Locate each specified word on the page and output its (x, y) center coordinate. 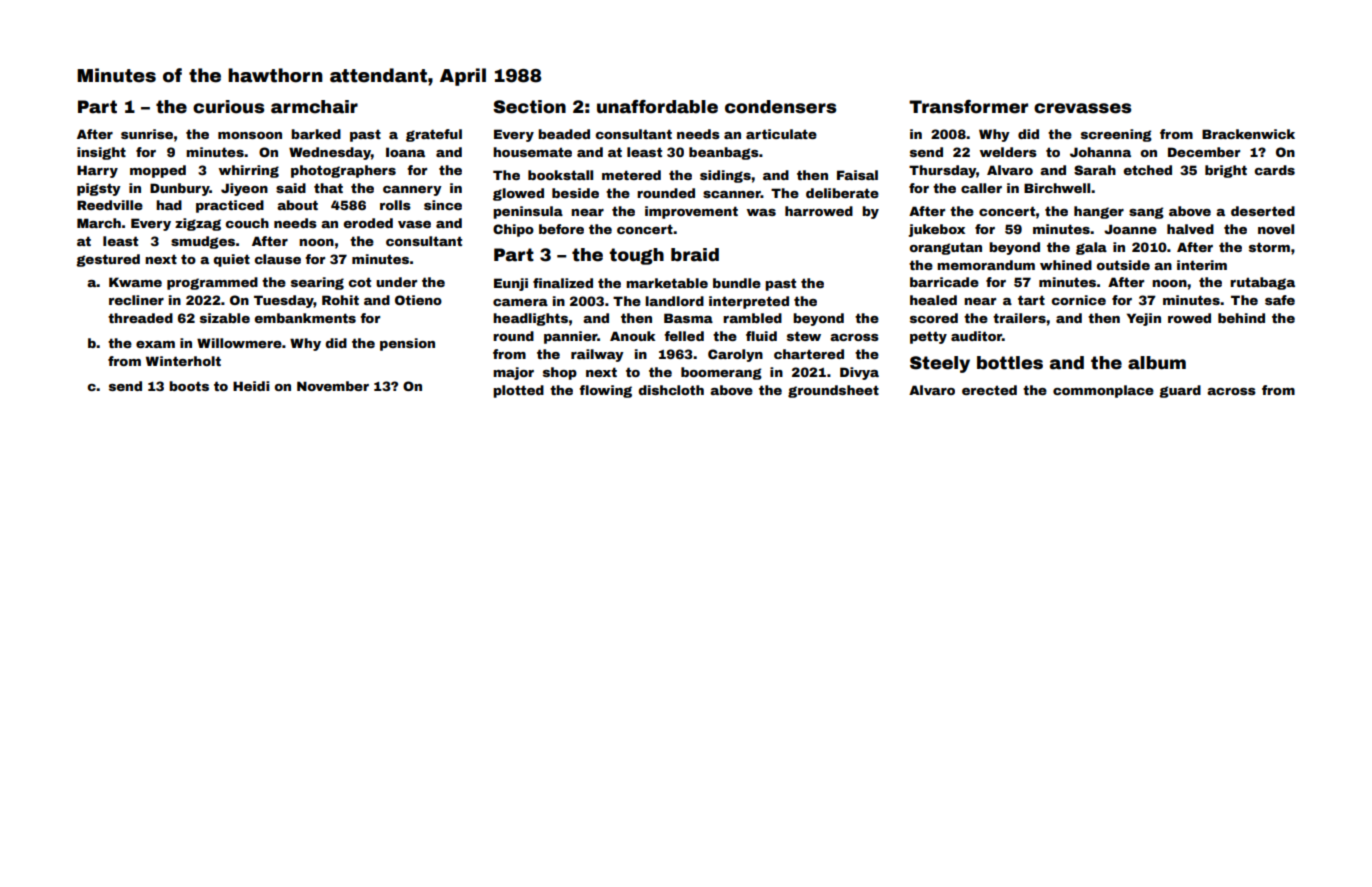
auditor (976, 336)
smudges (203, 242)
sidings (725, 176)
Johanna (1100, 152)
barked (316, 134)
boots (189, 386)
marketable (667, 283)
